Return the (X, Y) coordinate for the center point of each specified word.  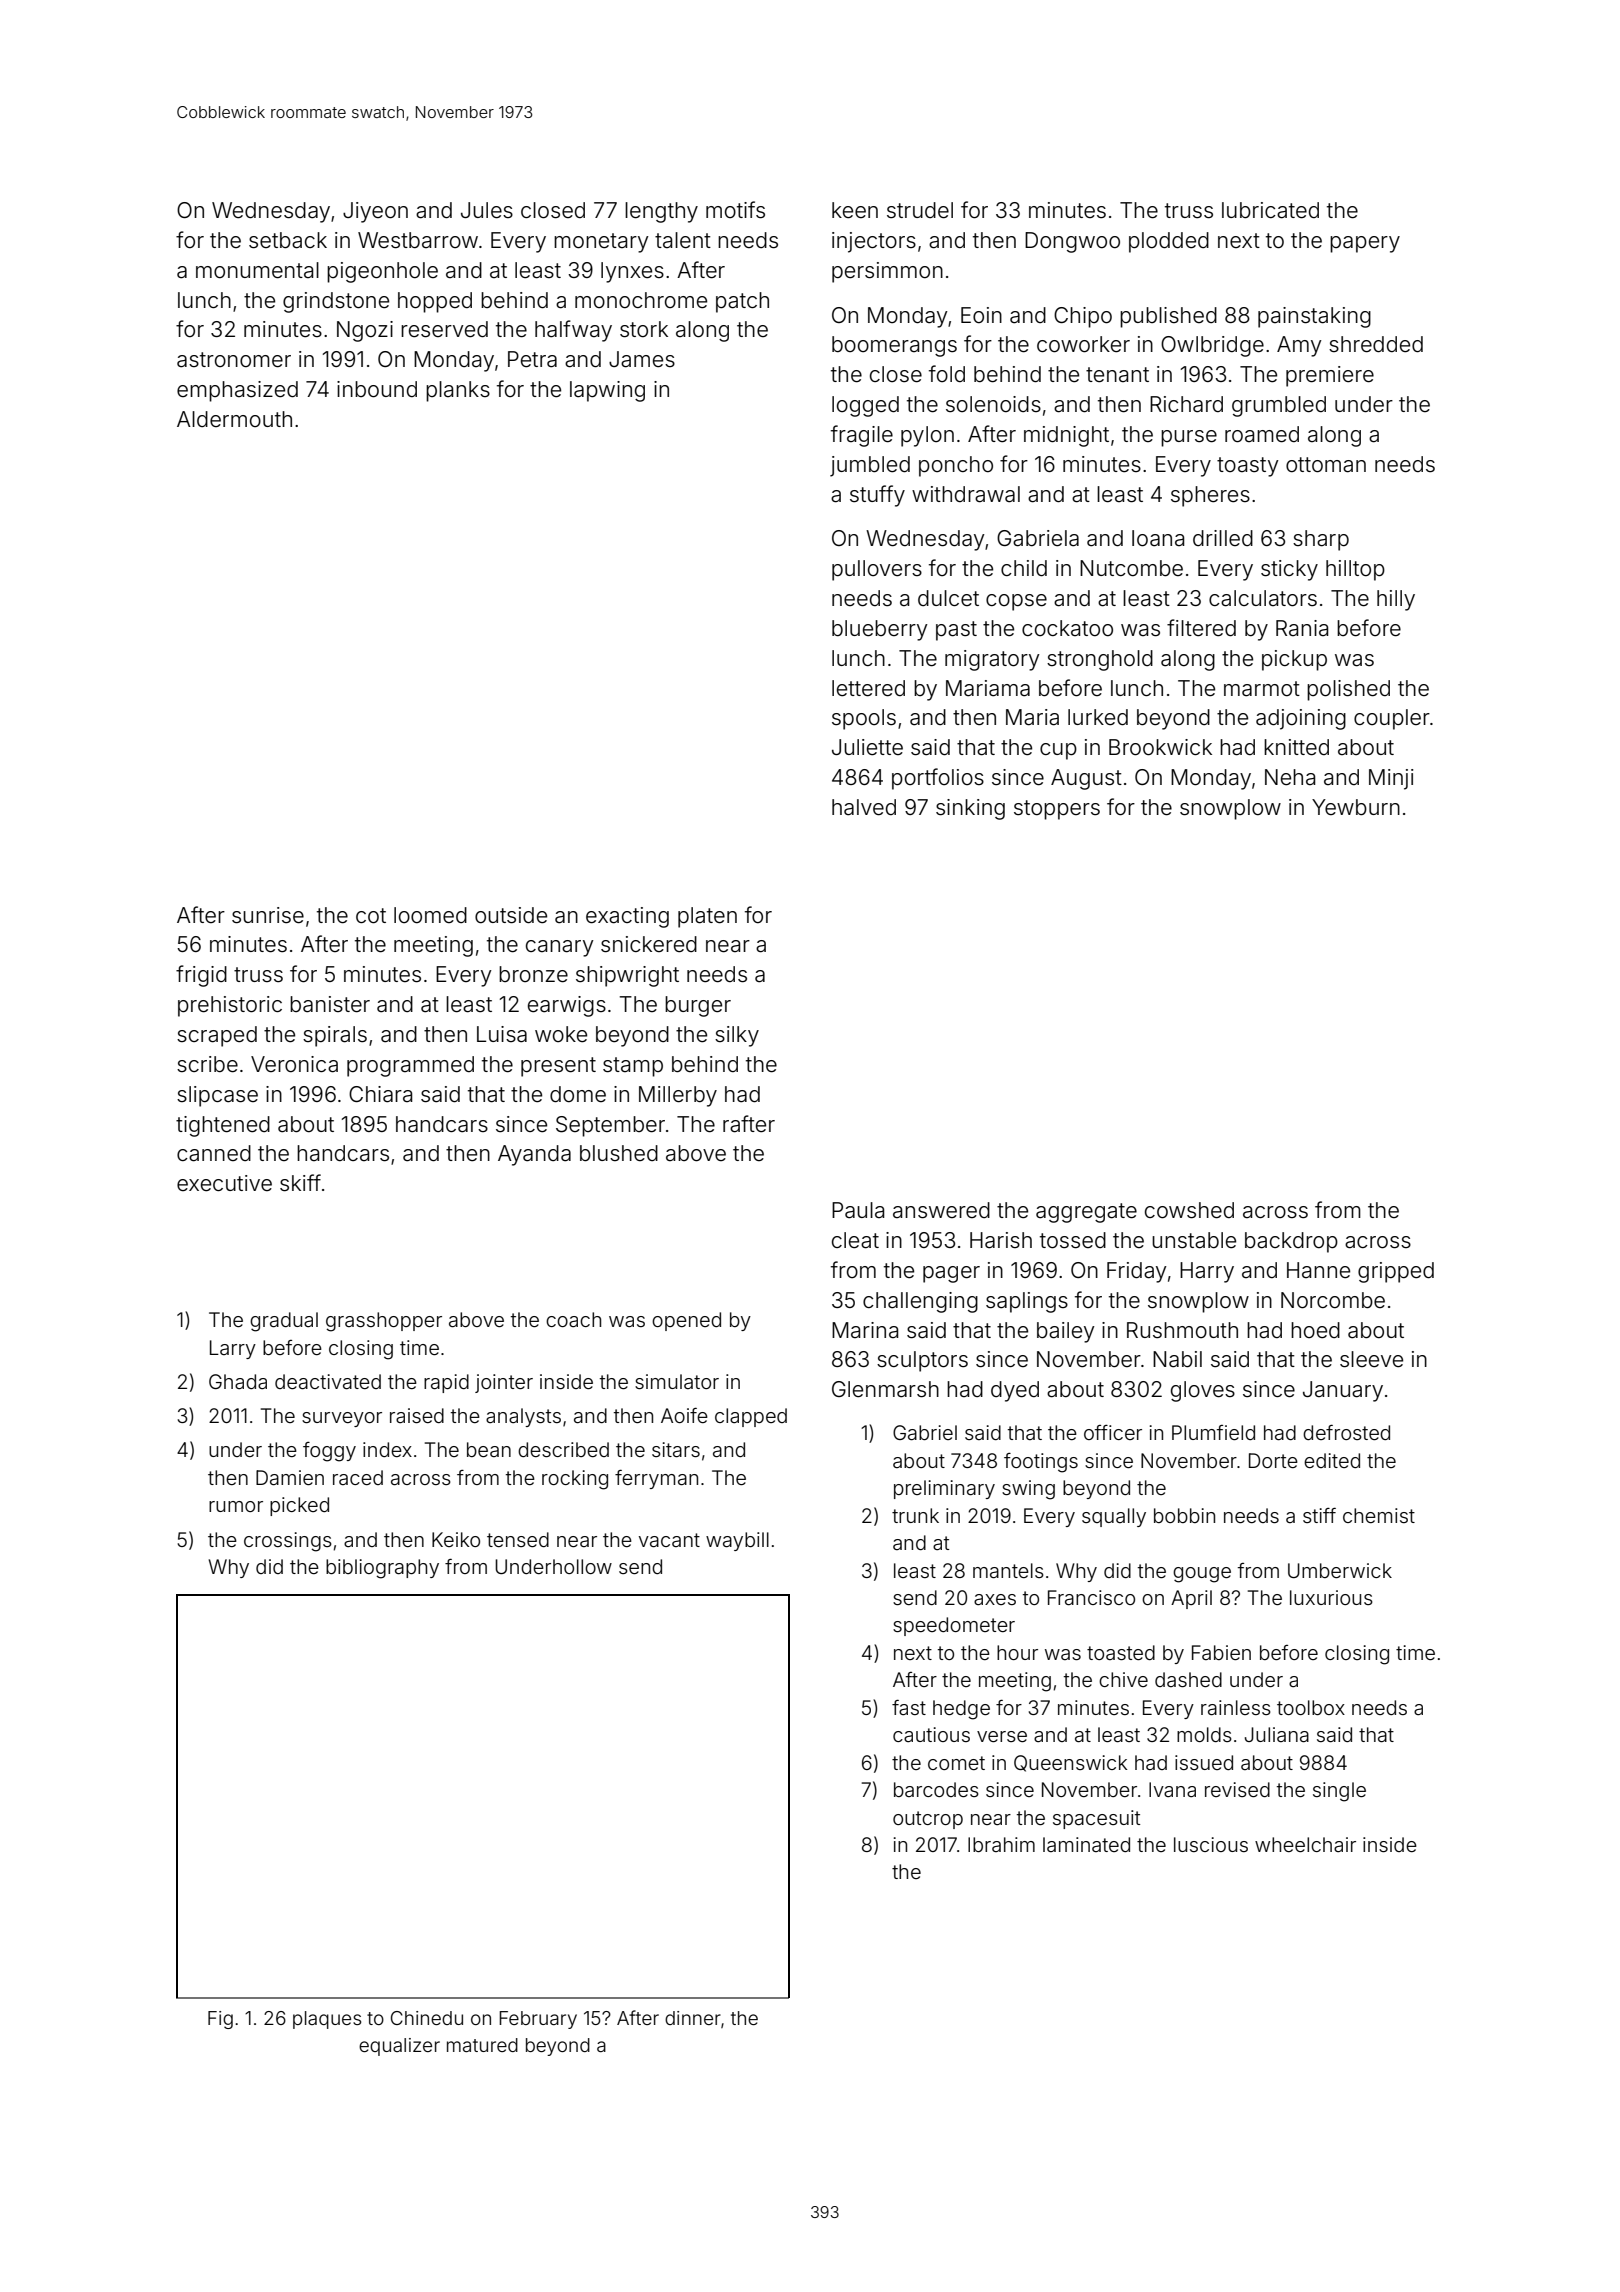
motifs (735, 209)
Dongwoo (1072, 242)
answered (941, 1210)
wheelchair (1305, 1844)
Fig (220, 2020)
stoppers (1057, 810)
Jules (487, 210)
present (558, 1067)
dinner (693, 2018)
